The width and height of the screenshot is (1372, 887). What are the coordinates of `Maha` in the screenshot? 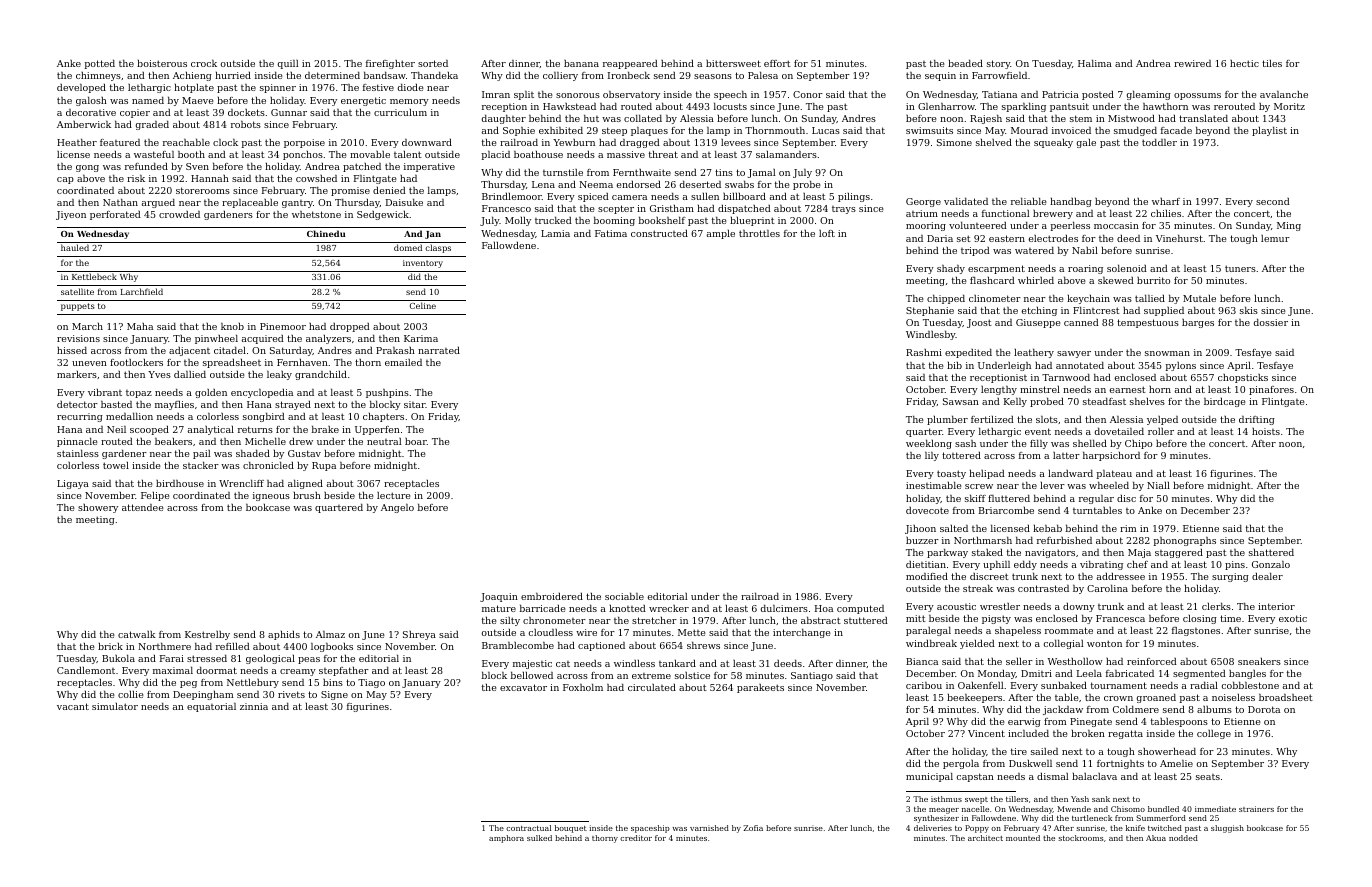 It's located at (140, 326).
